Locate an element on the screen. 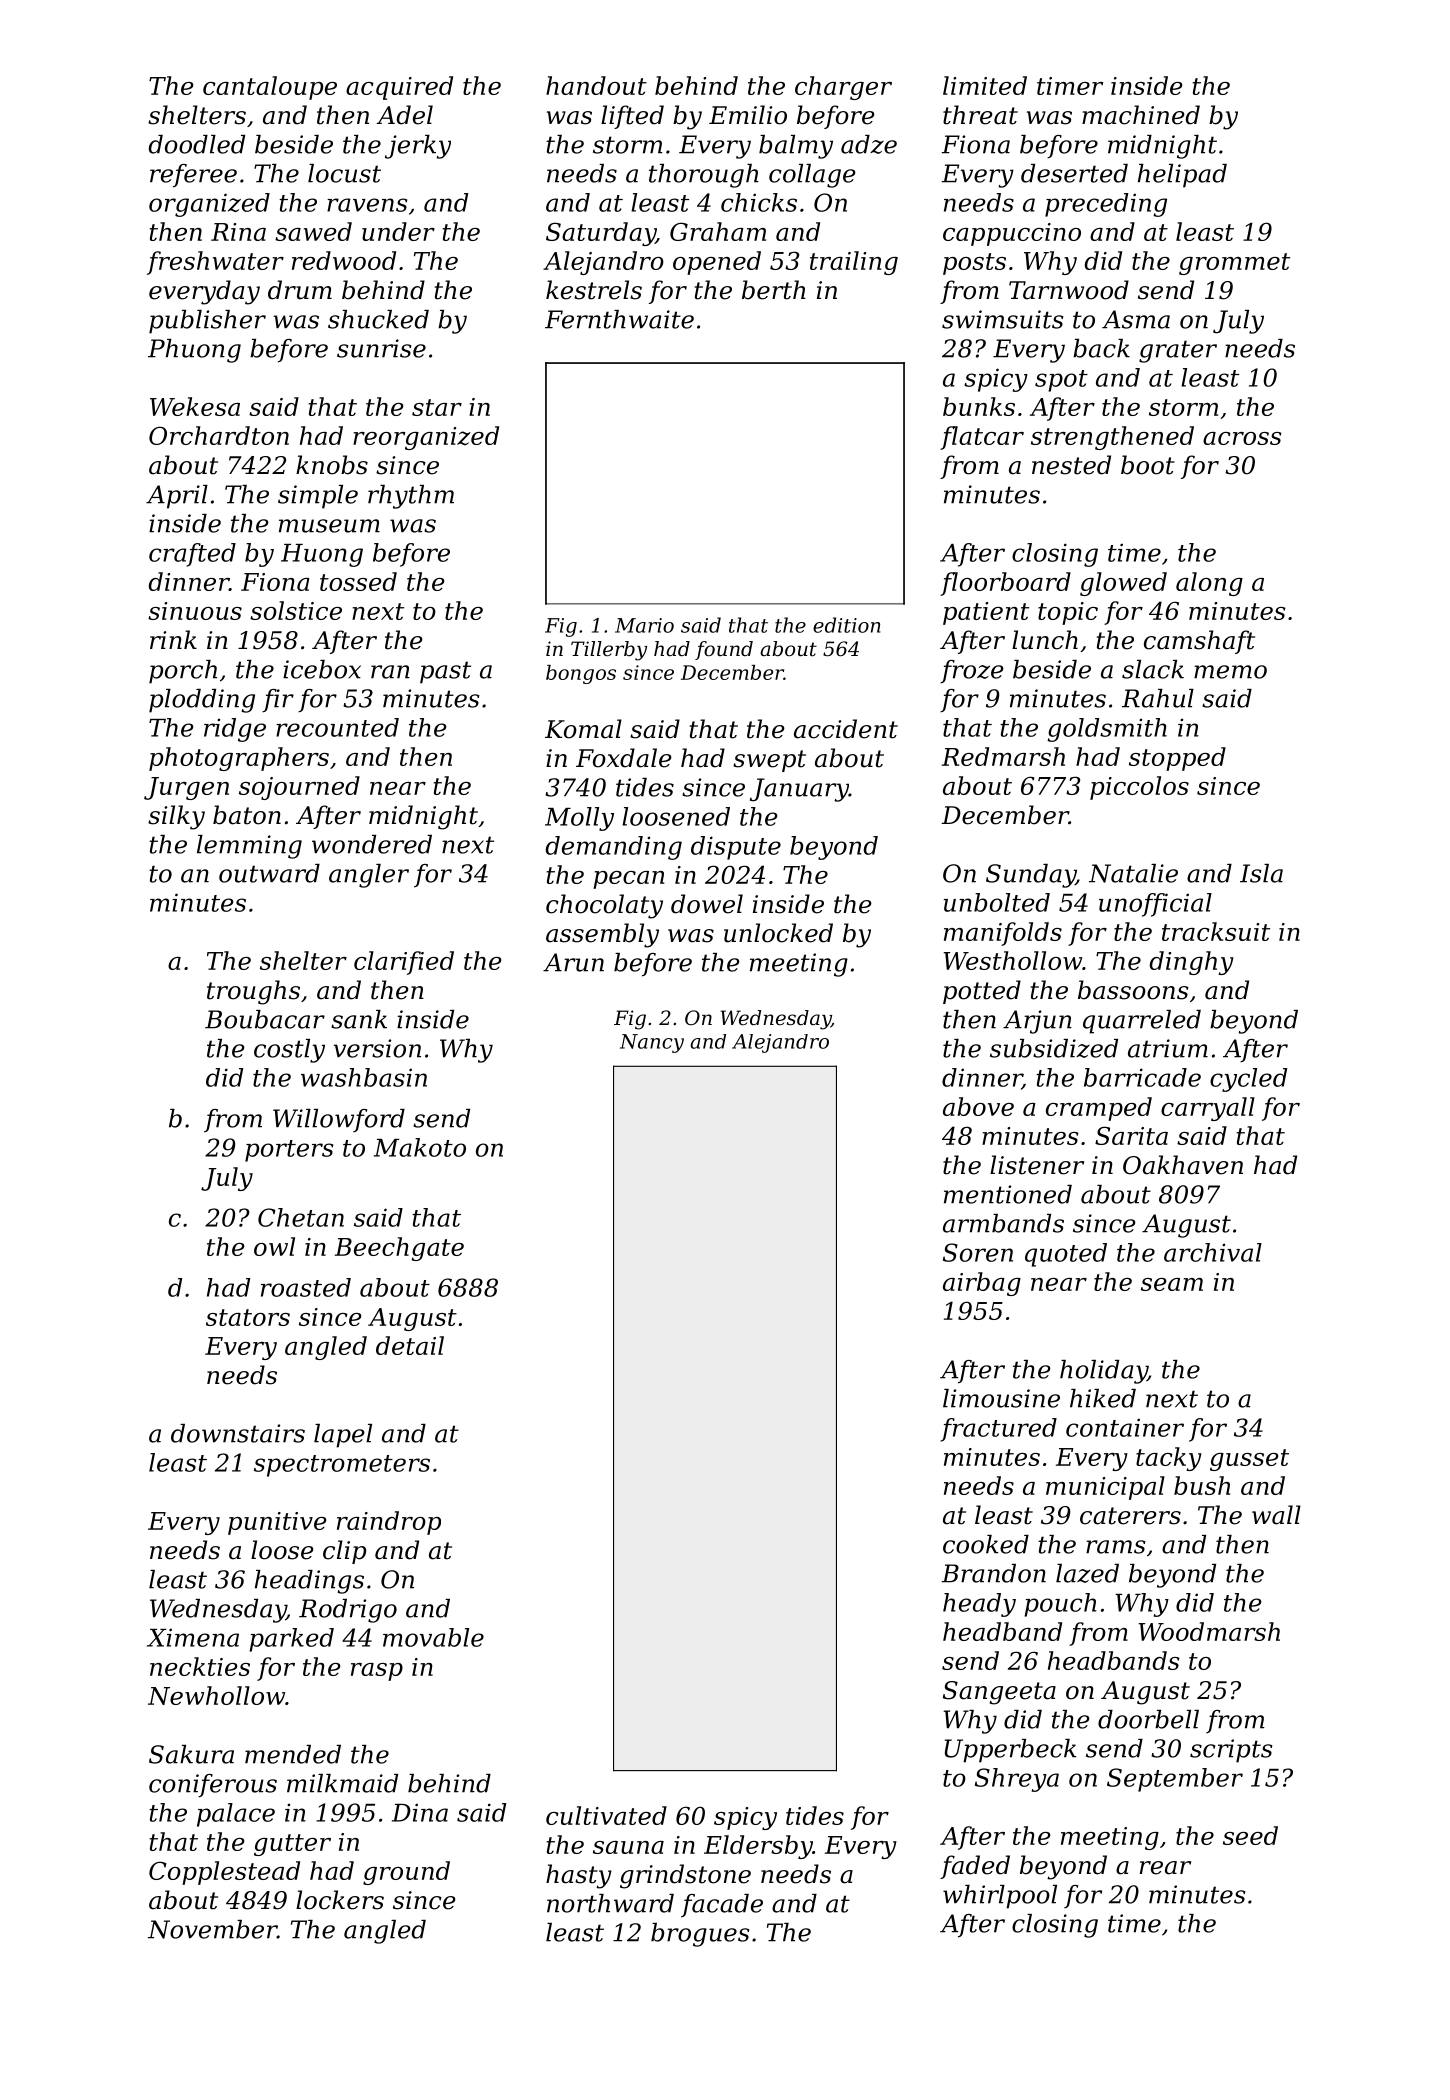 Image resolution: width=1450 pixels, height=2100 pixels. opened is located at coordinates (717, 263).
